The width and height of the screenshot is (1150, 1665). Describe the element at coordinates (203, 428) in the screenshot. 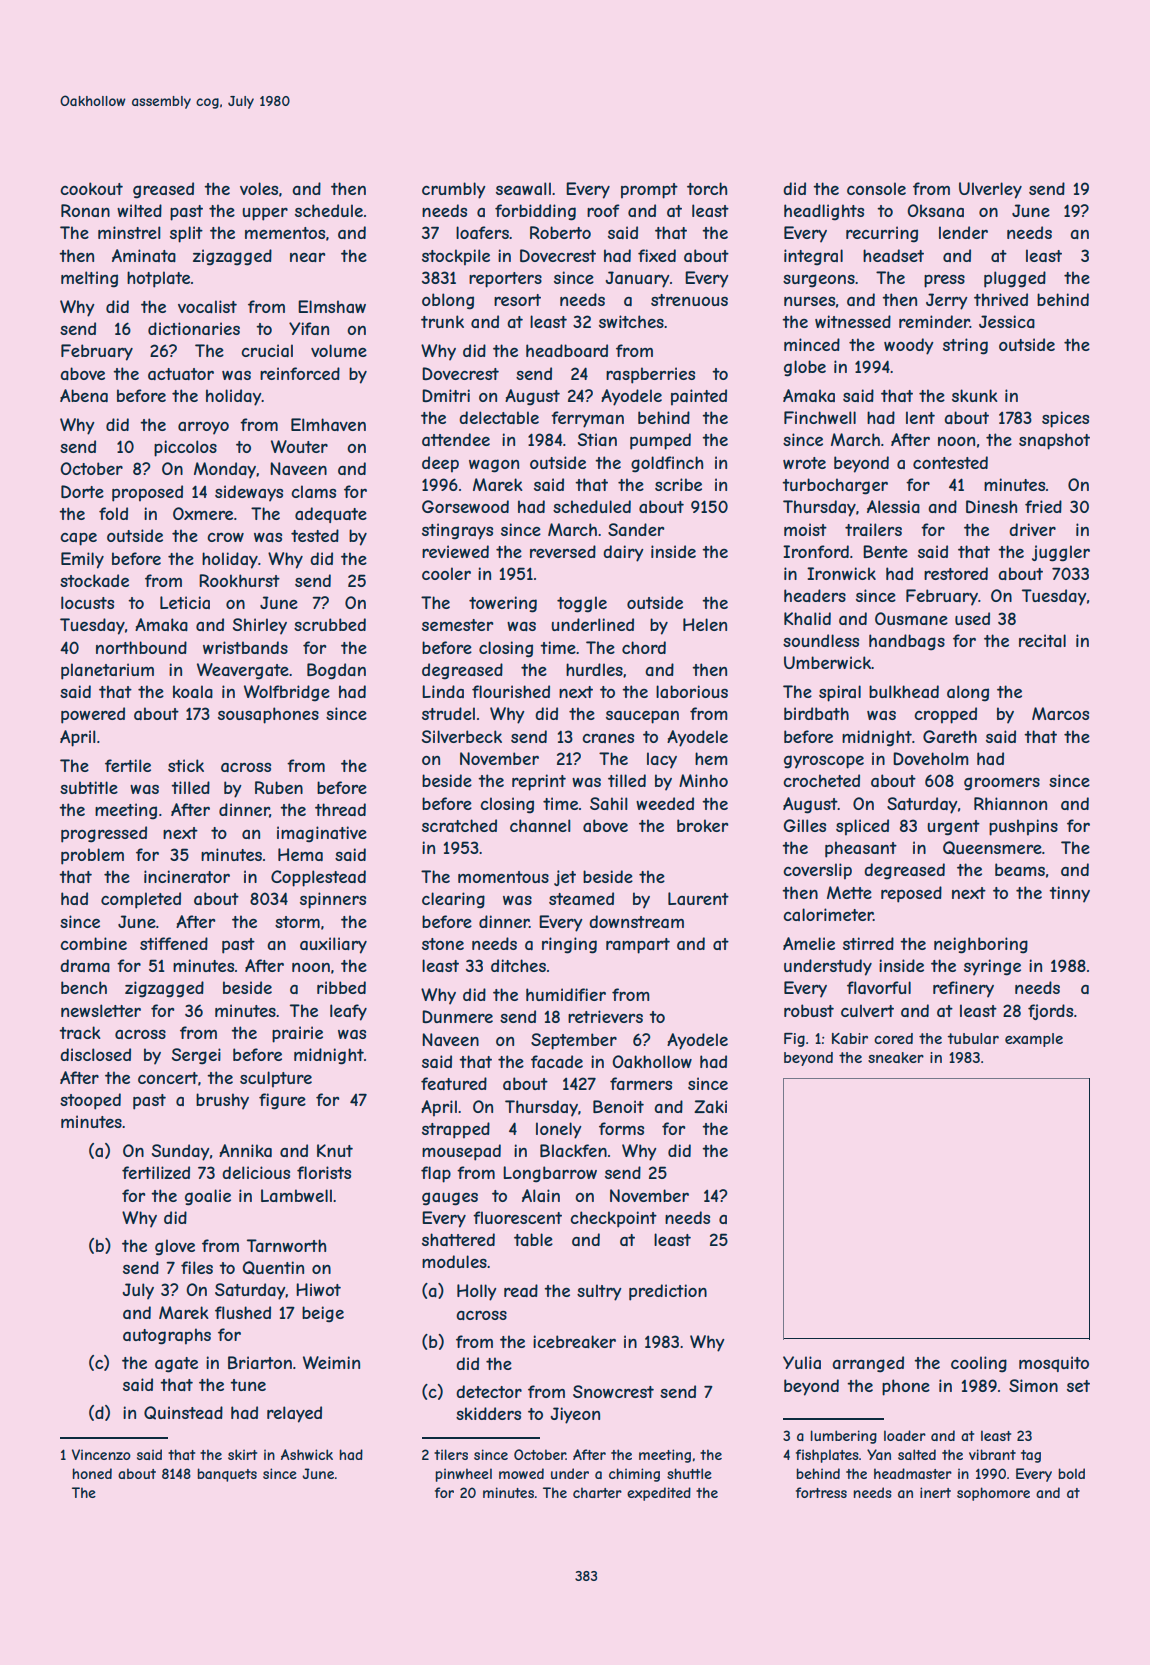

I see `arroyo` at that location.
